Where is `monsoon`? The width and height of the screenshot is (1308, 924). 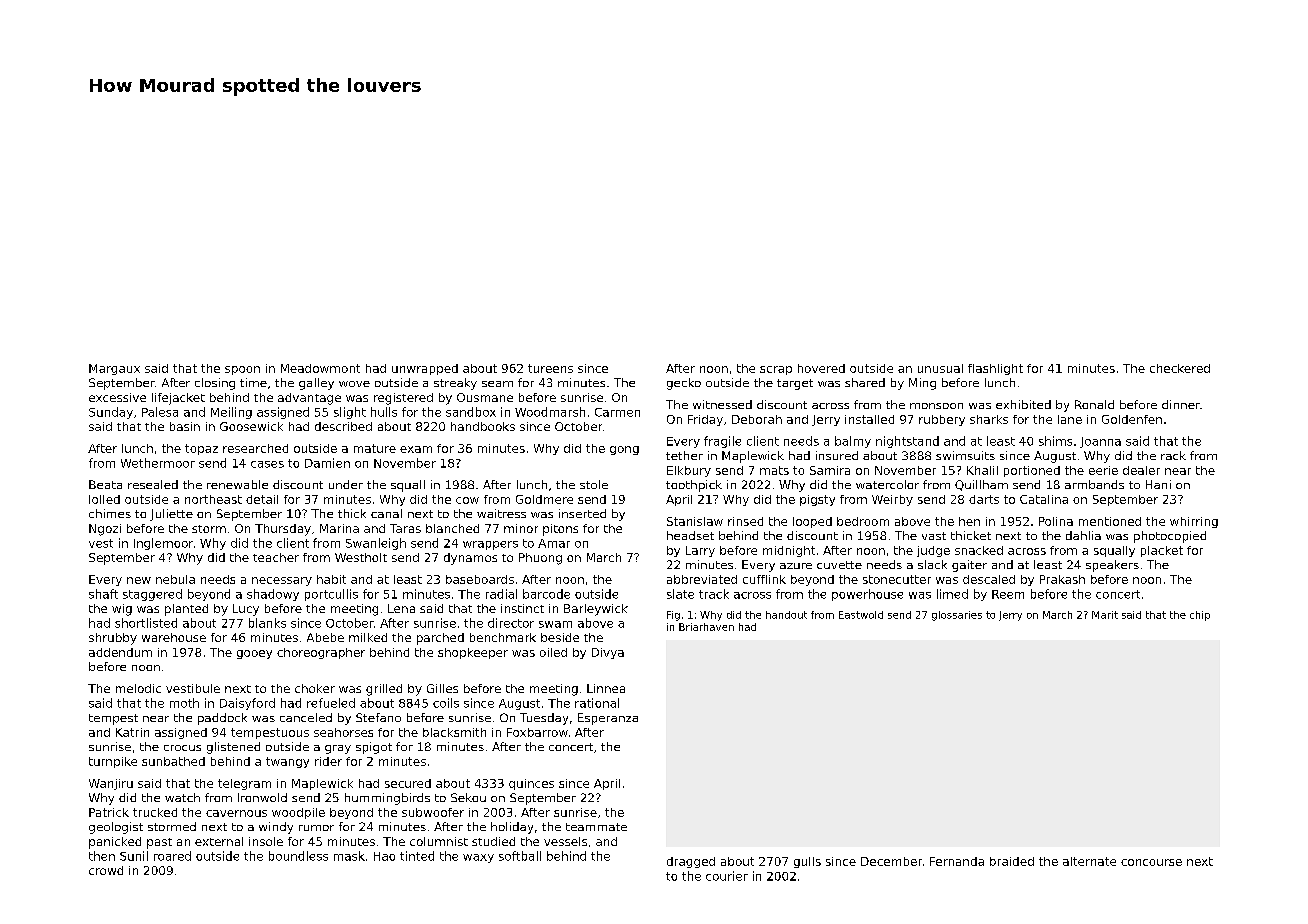
monsoon is located at coordinates (936, 406).
